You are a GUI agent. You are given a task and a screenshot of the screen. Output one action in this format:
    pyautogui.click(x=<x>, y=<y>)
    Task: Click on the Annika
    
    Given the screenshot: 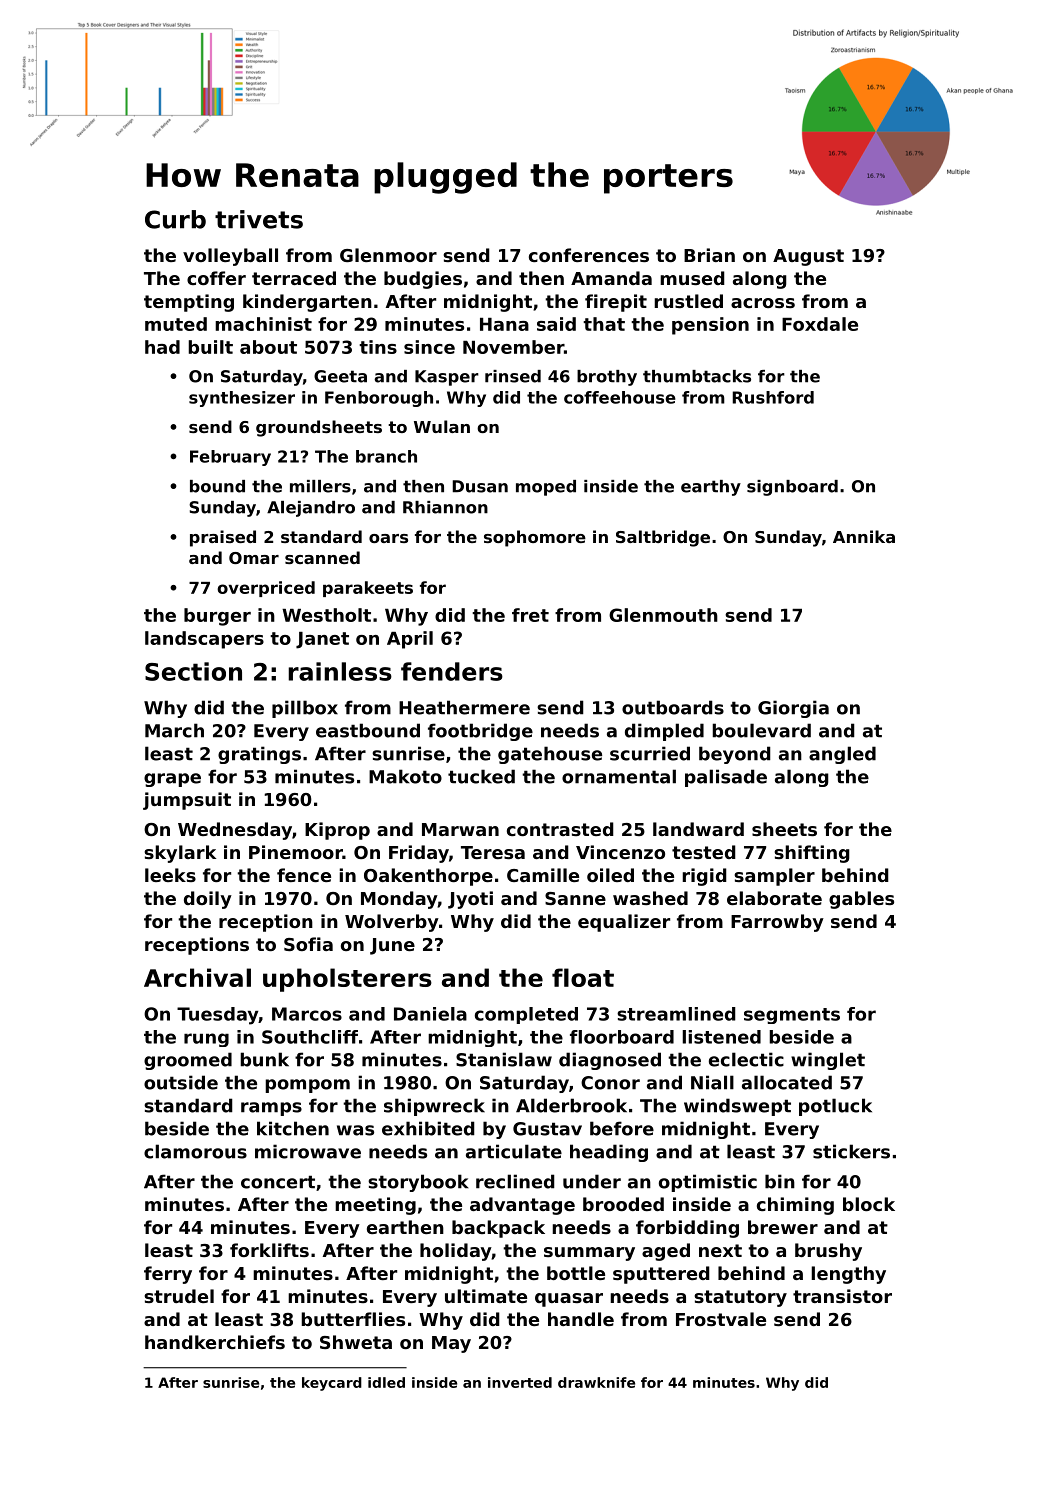 What is the action you would take?
    pyautogui.click(x=864, y=536)
